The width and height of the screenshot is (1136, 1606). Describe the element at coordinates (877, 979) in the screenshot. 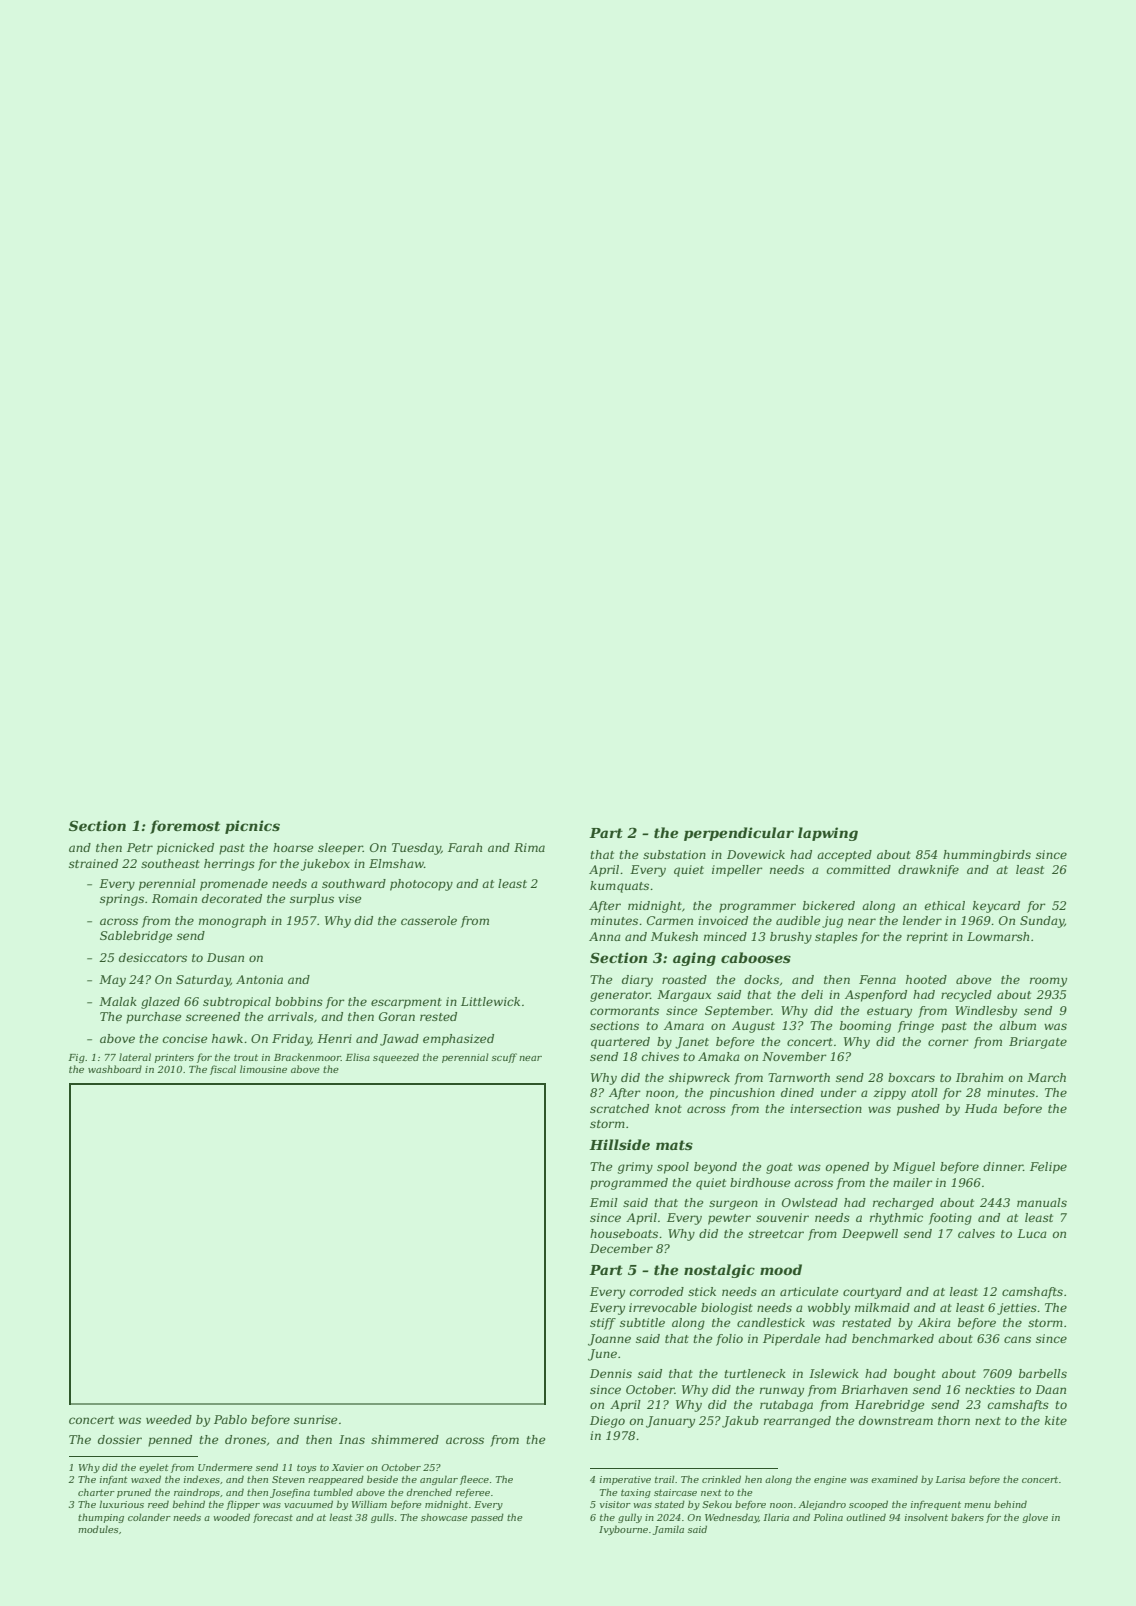

I see `Fenna` at that location.
